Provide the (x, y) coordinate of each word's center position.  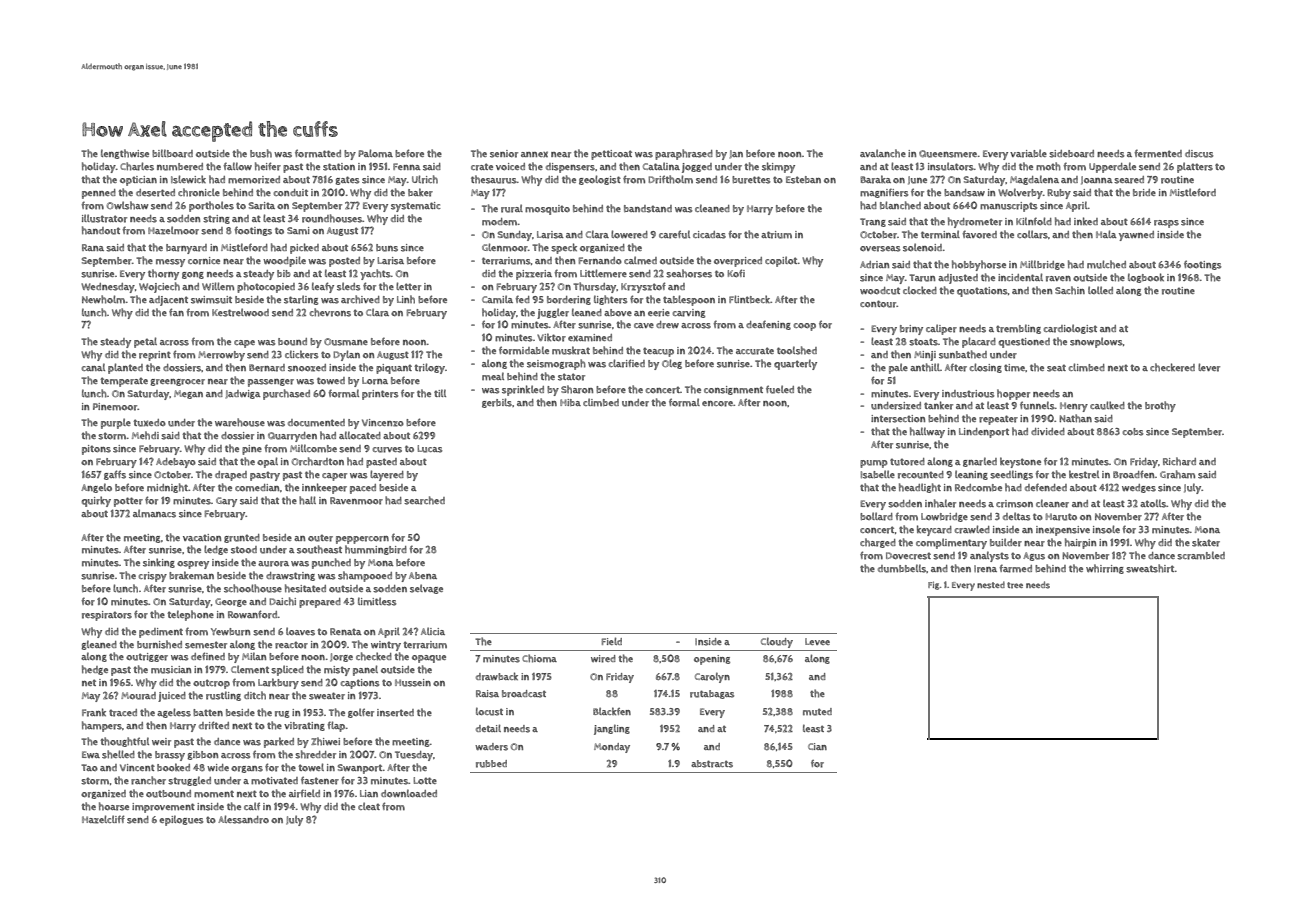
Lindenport (984, 433)
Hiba (570, 402)
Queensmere (948, 154)
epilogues (181, 820)
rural (512, 208)
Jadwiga (243, 394)
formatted (318, 153)
